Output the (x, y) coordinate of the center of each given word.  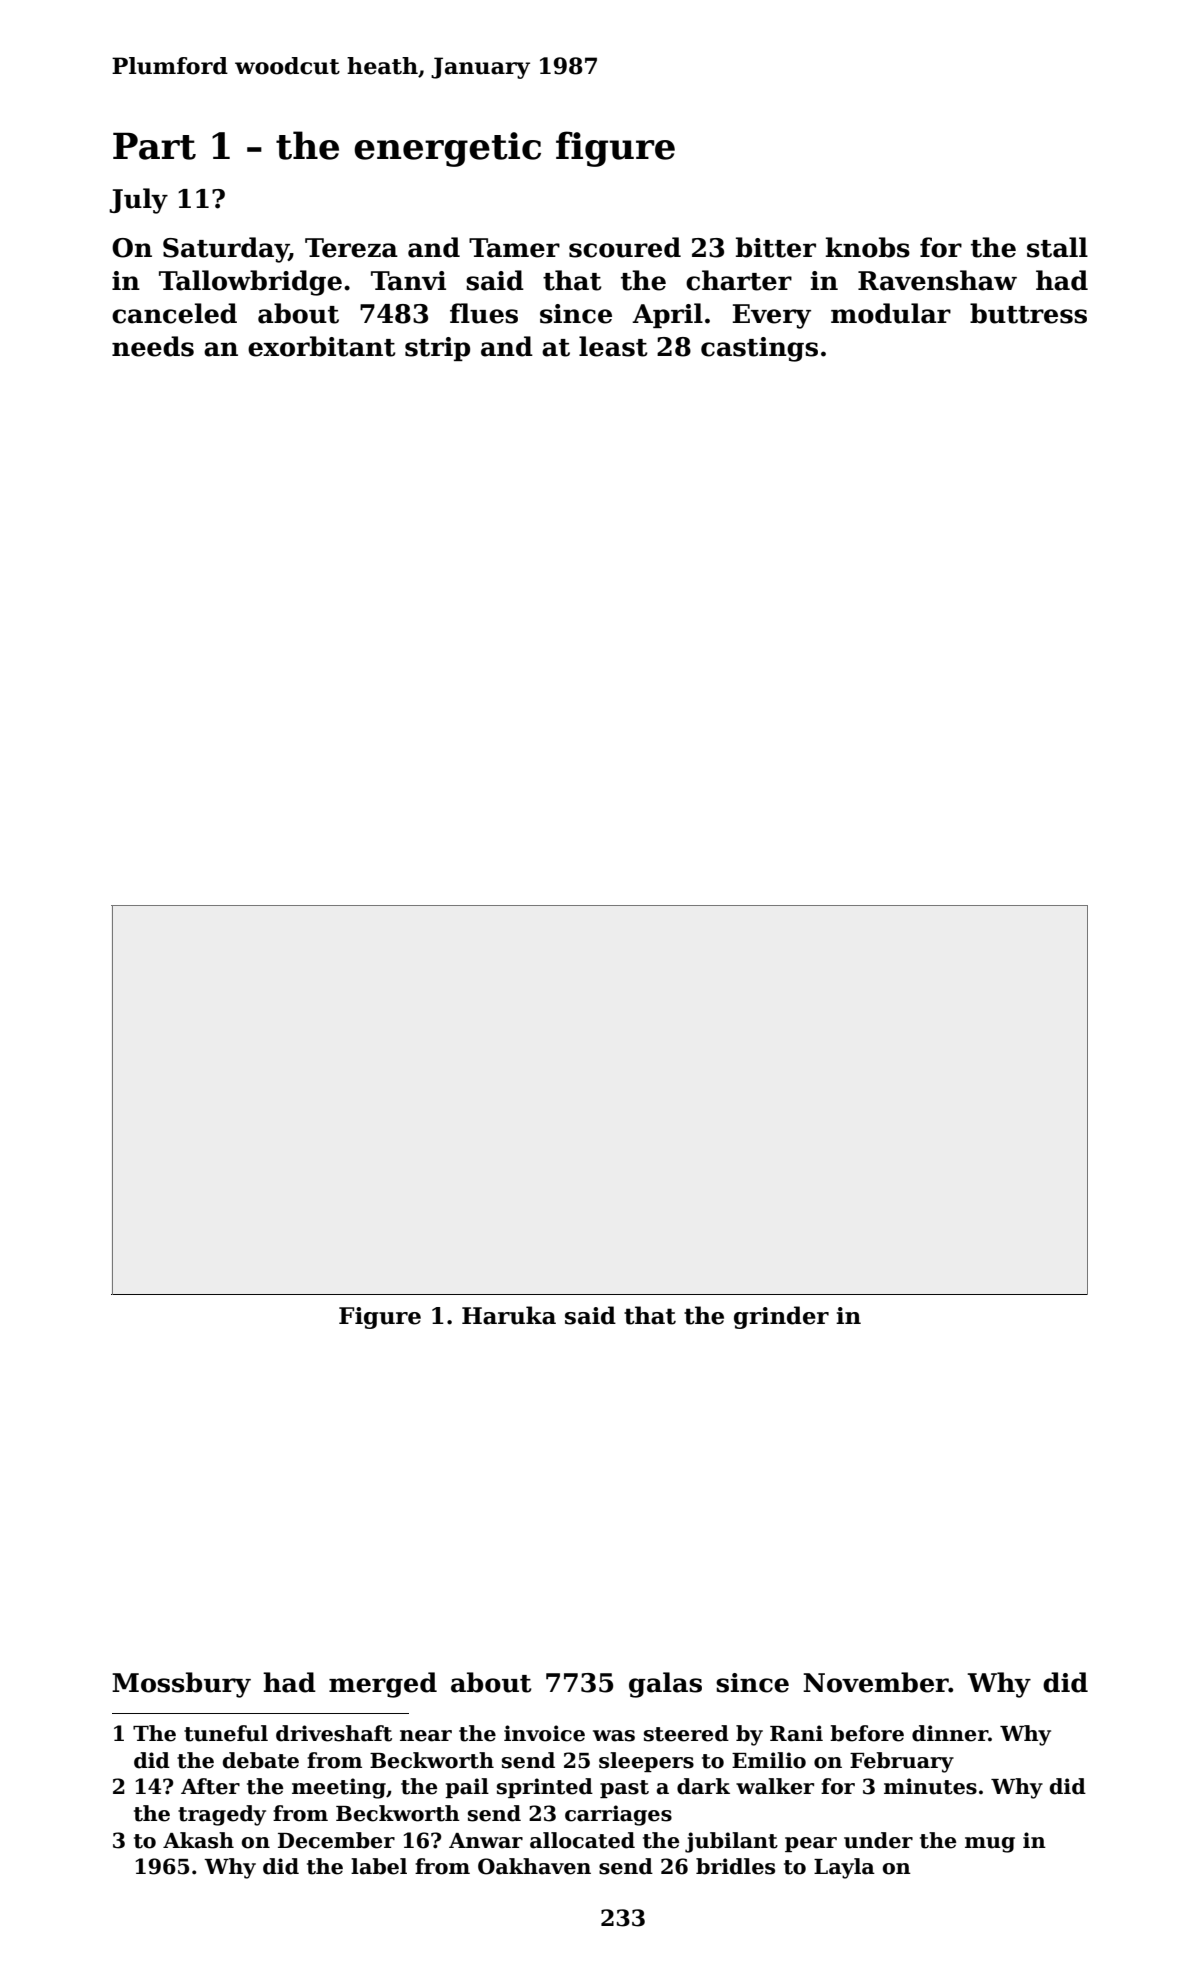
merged (383, 1685)
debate (261, 1760)
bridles (735, 1866)
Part (154, 146)
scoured (625, 247)
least (613, 346)
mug (990, 1845)
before (867, 1733)
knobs (868, 247)
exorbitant (322, 346)
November (876, 1682)
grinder (781, 1317)
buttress (1028, 313)
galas (665, 1685)
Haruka (509, 1315)
